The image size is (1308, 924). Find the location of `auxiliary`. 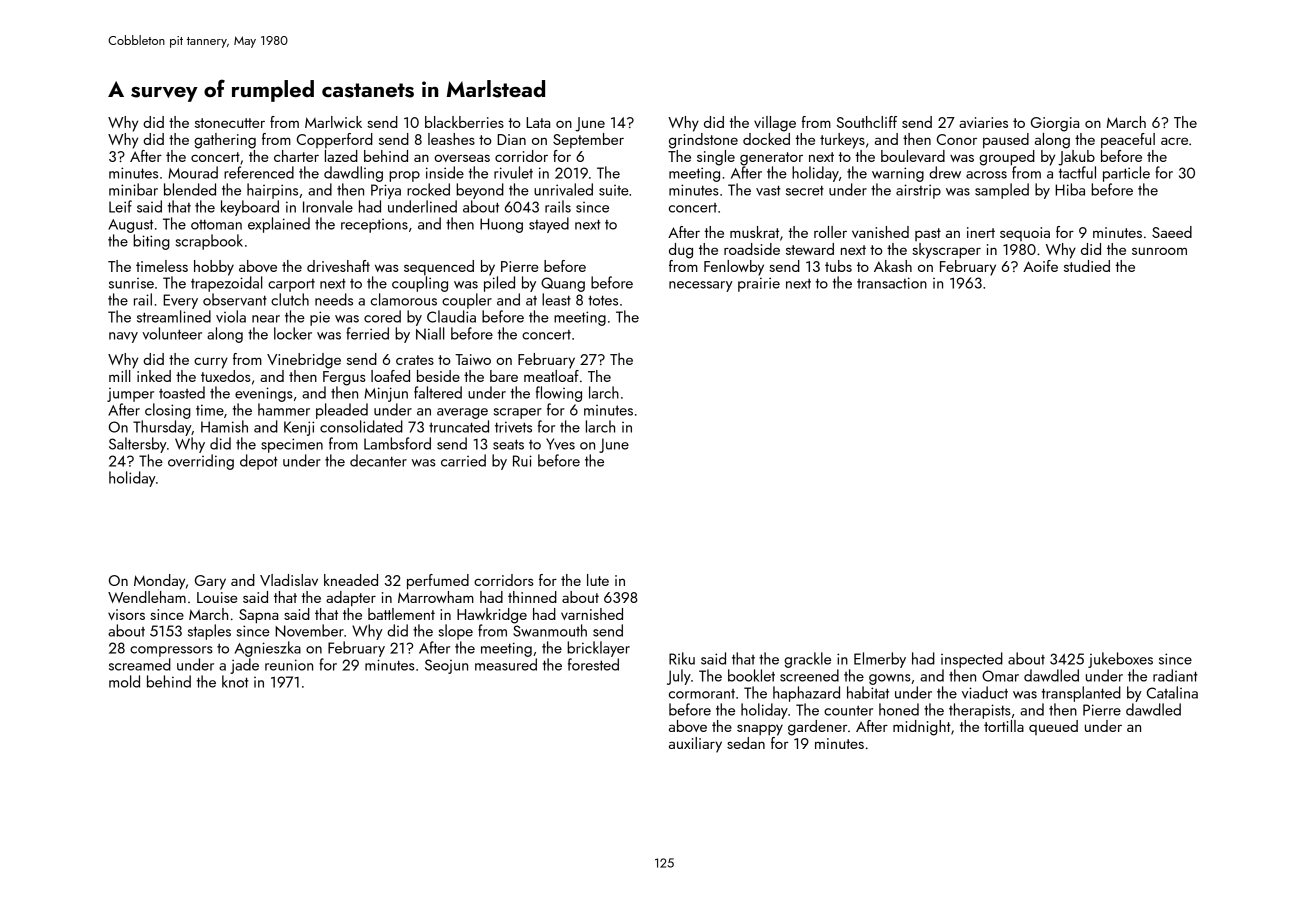

auxiliary is located at coordinates (695, 745).
